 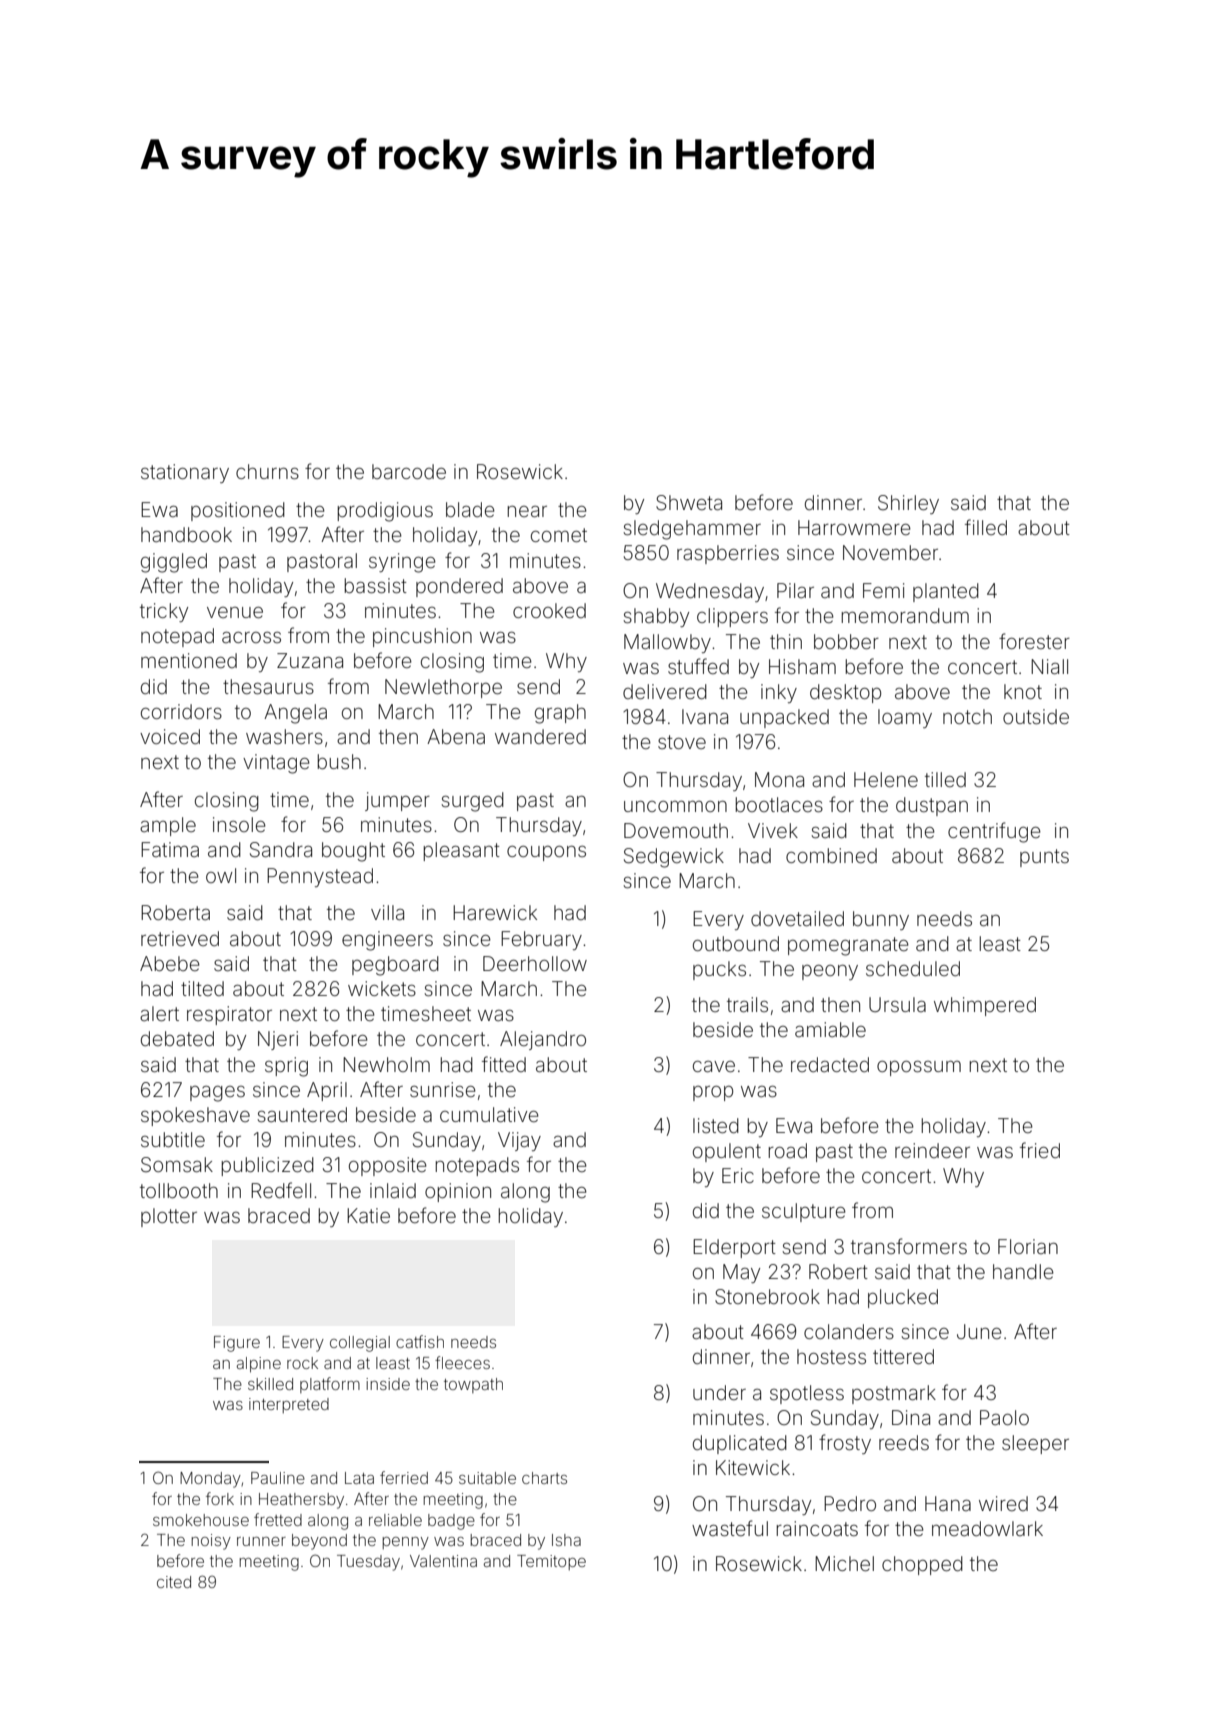 I want to click on cited, so click(x=174, y=1582).
